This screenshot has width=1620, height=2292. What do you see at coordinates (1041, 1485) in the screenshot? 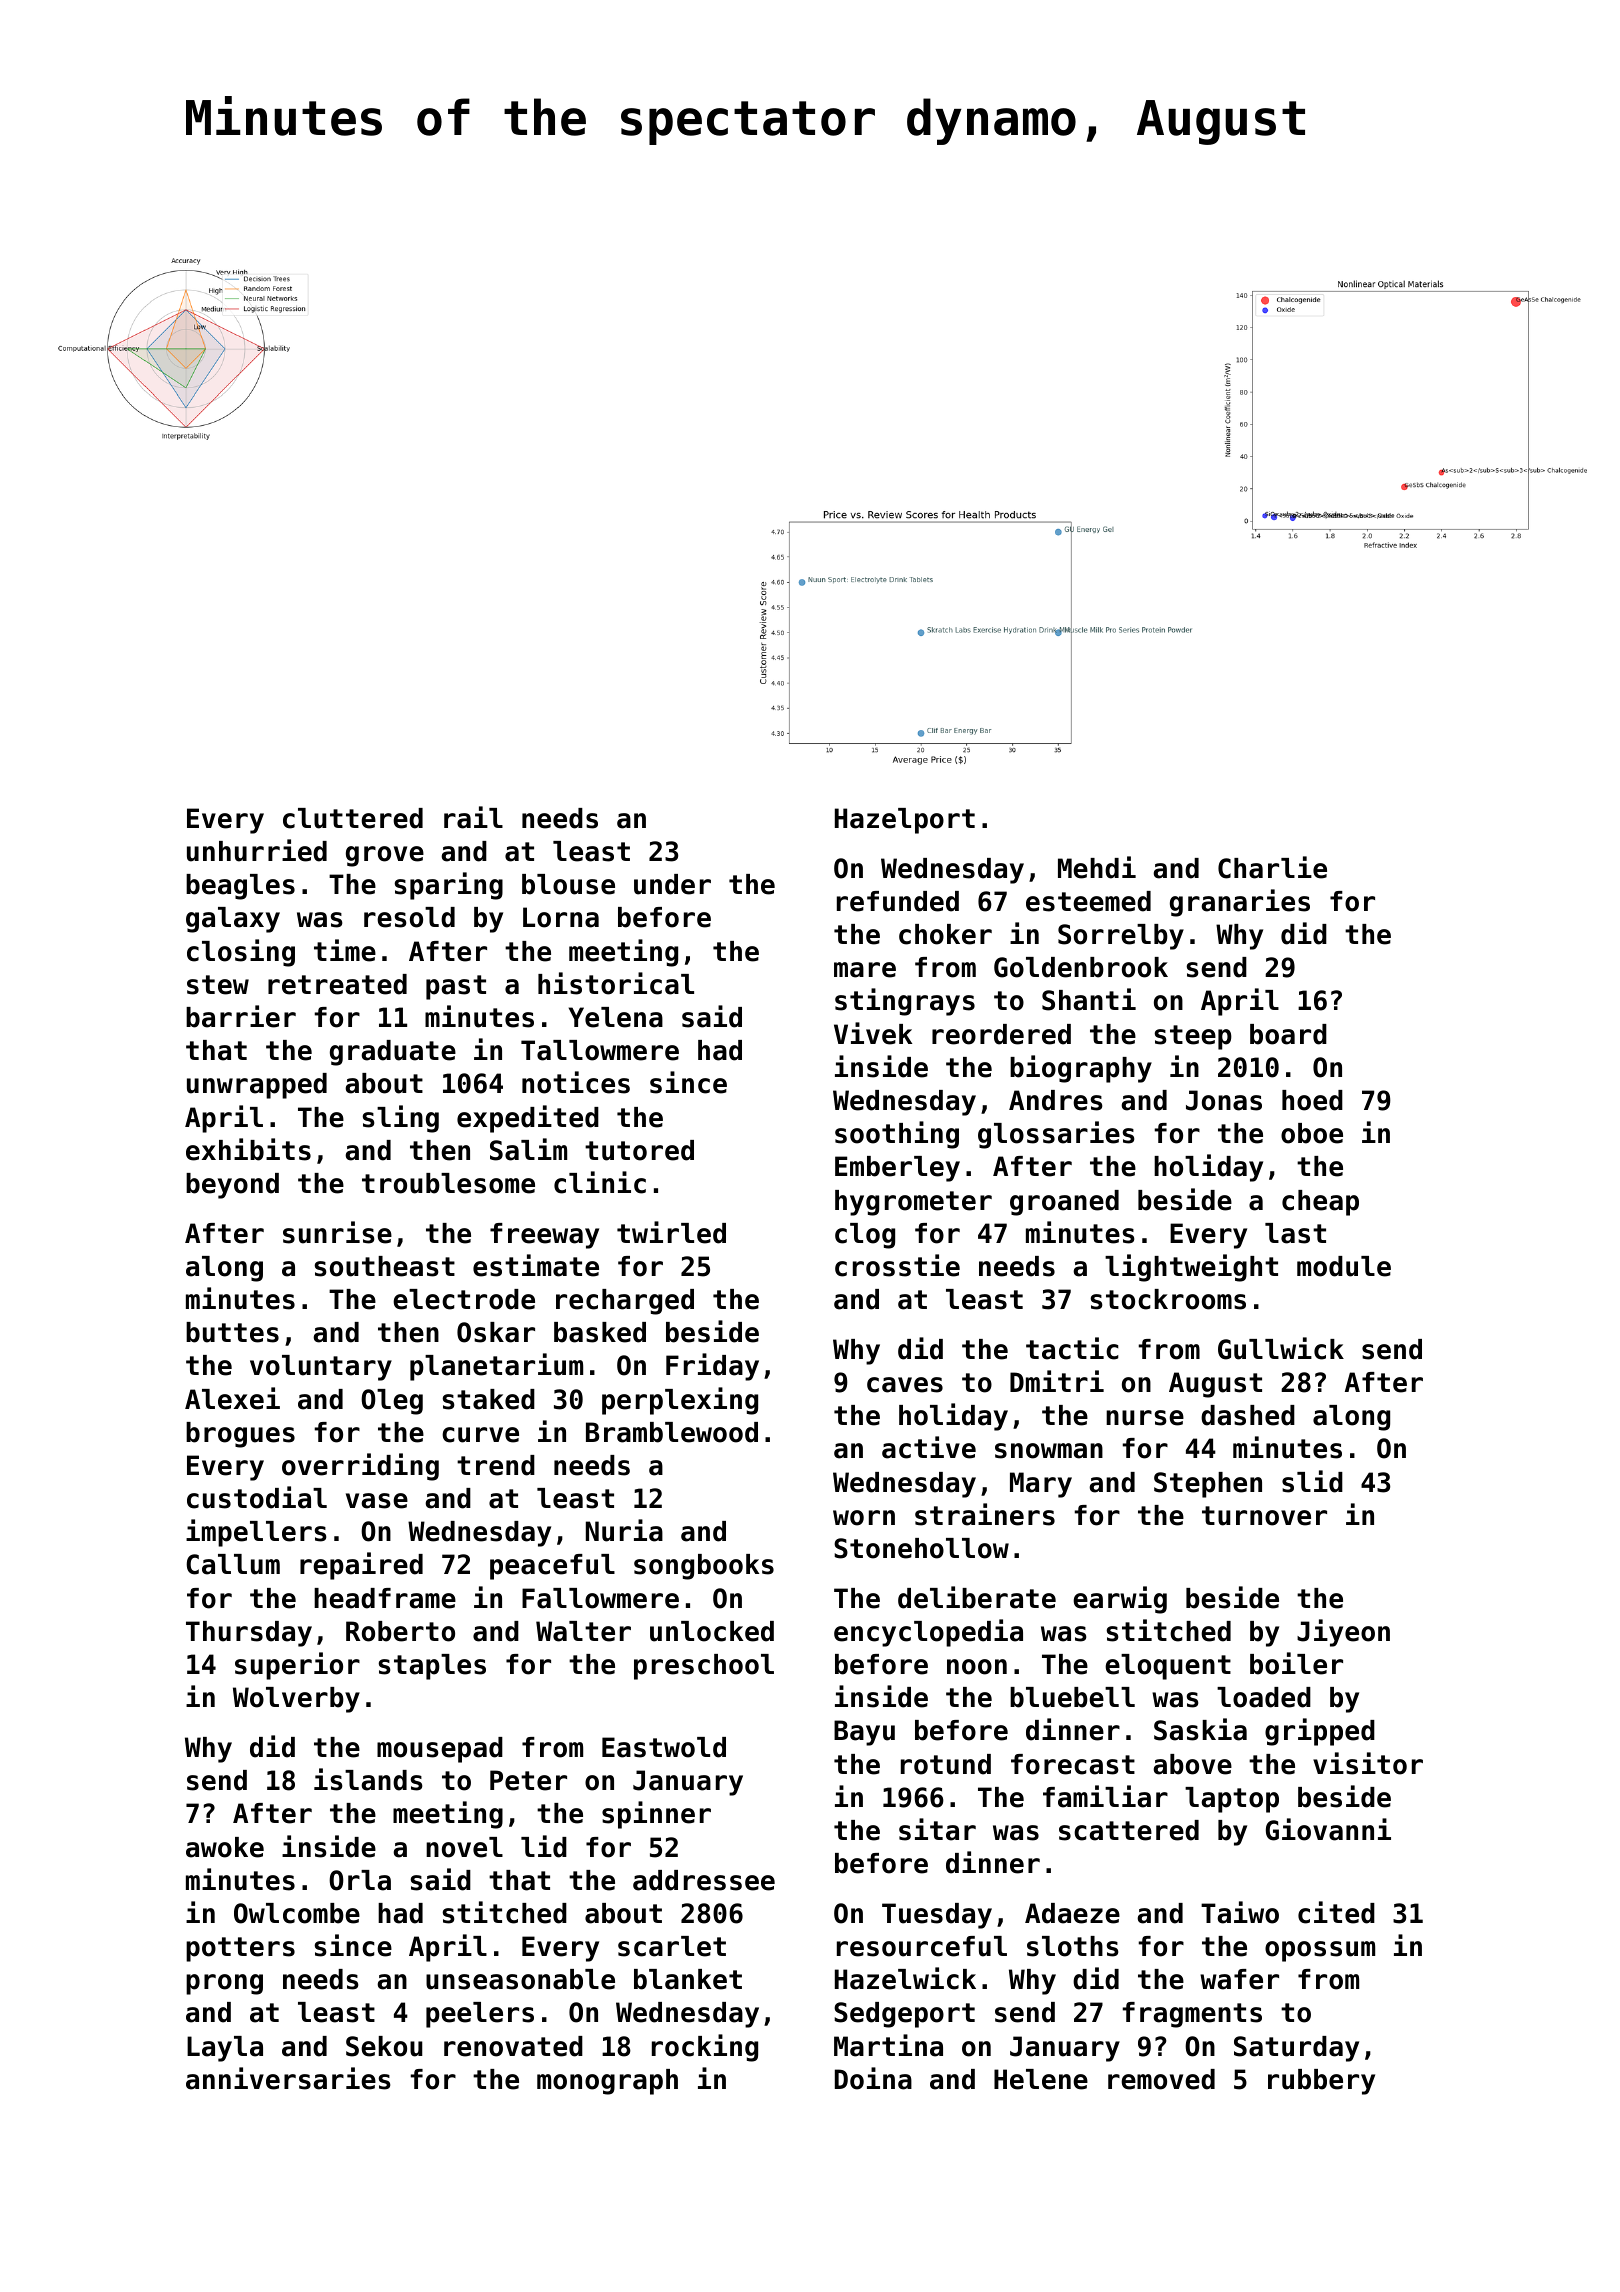
I see `Mary` at bounding box center [1041, 1485].
